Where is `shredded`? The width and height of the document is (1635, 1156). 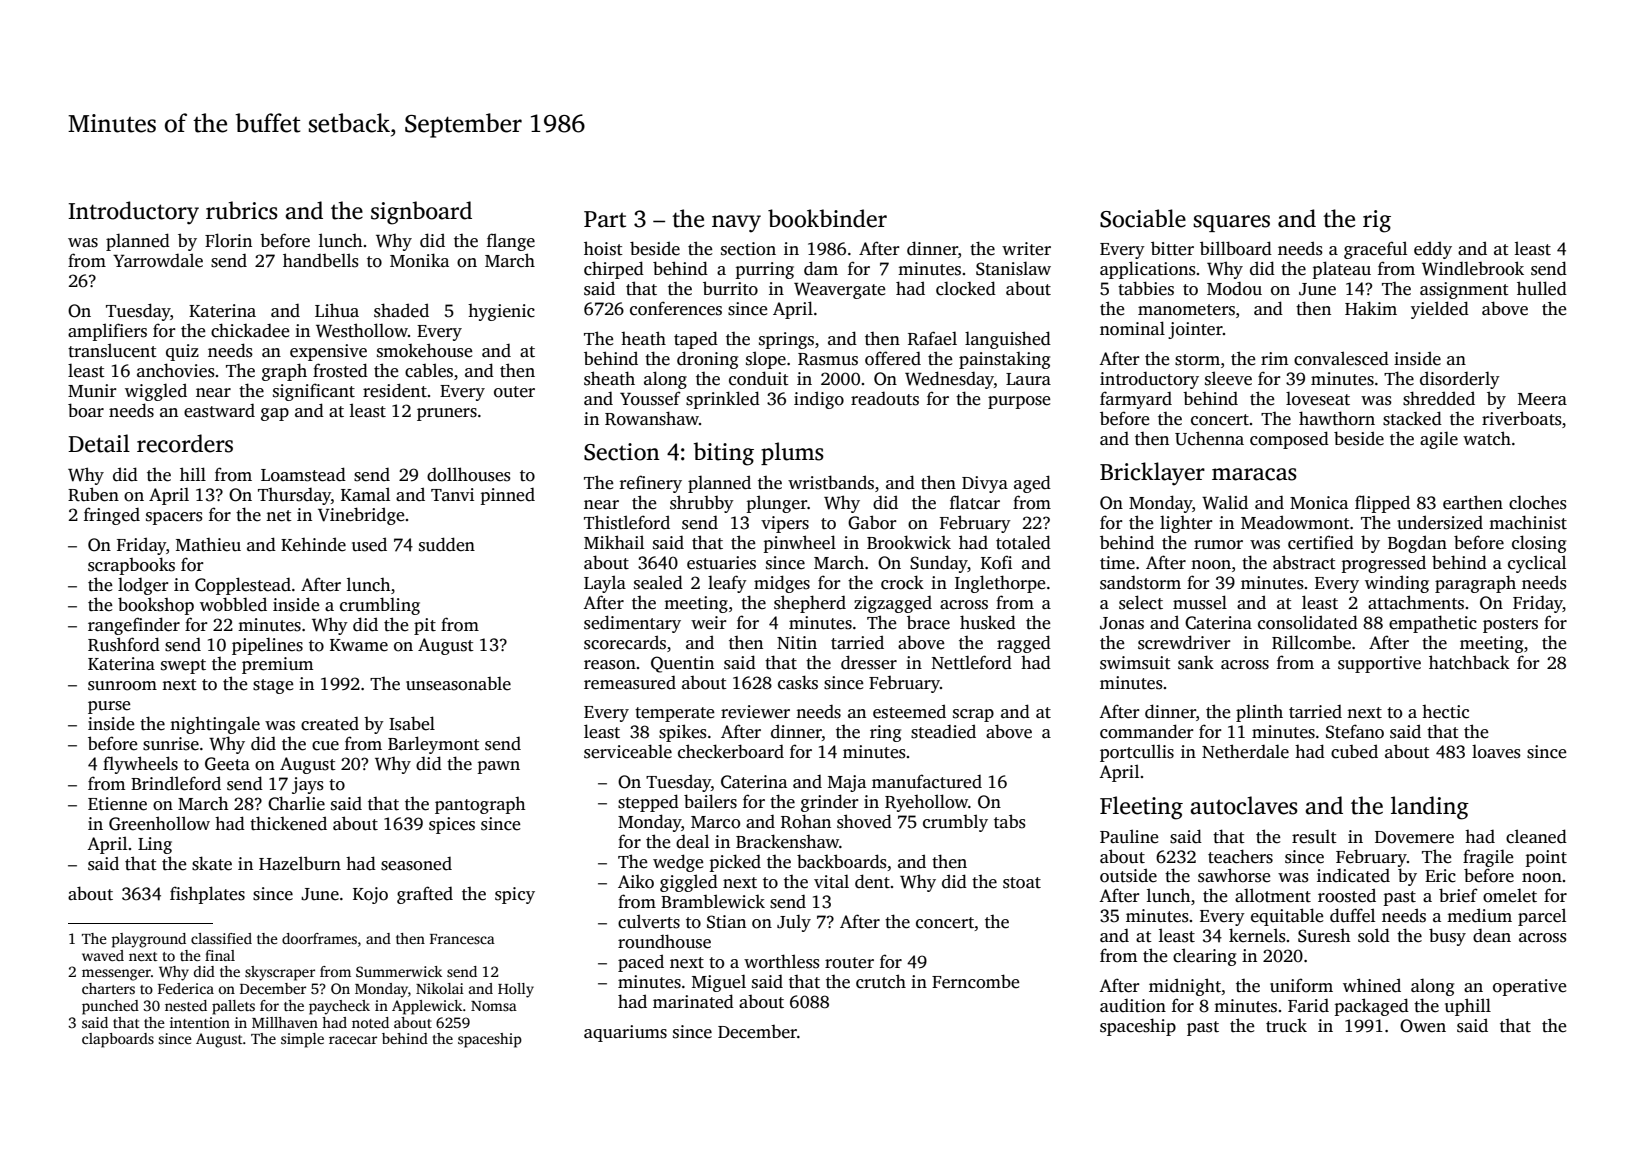
shredded is located at coordinates (1439, 398).
